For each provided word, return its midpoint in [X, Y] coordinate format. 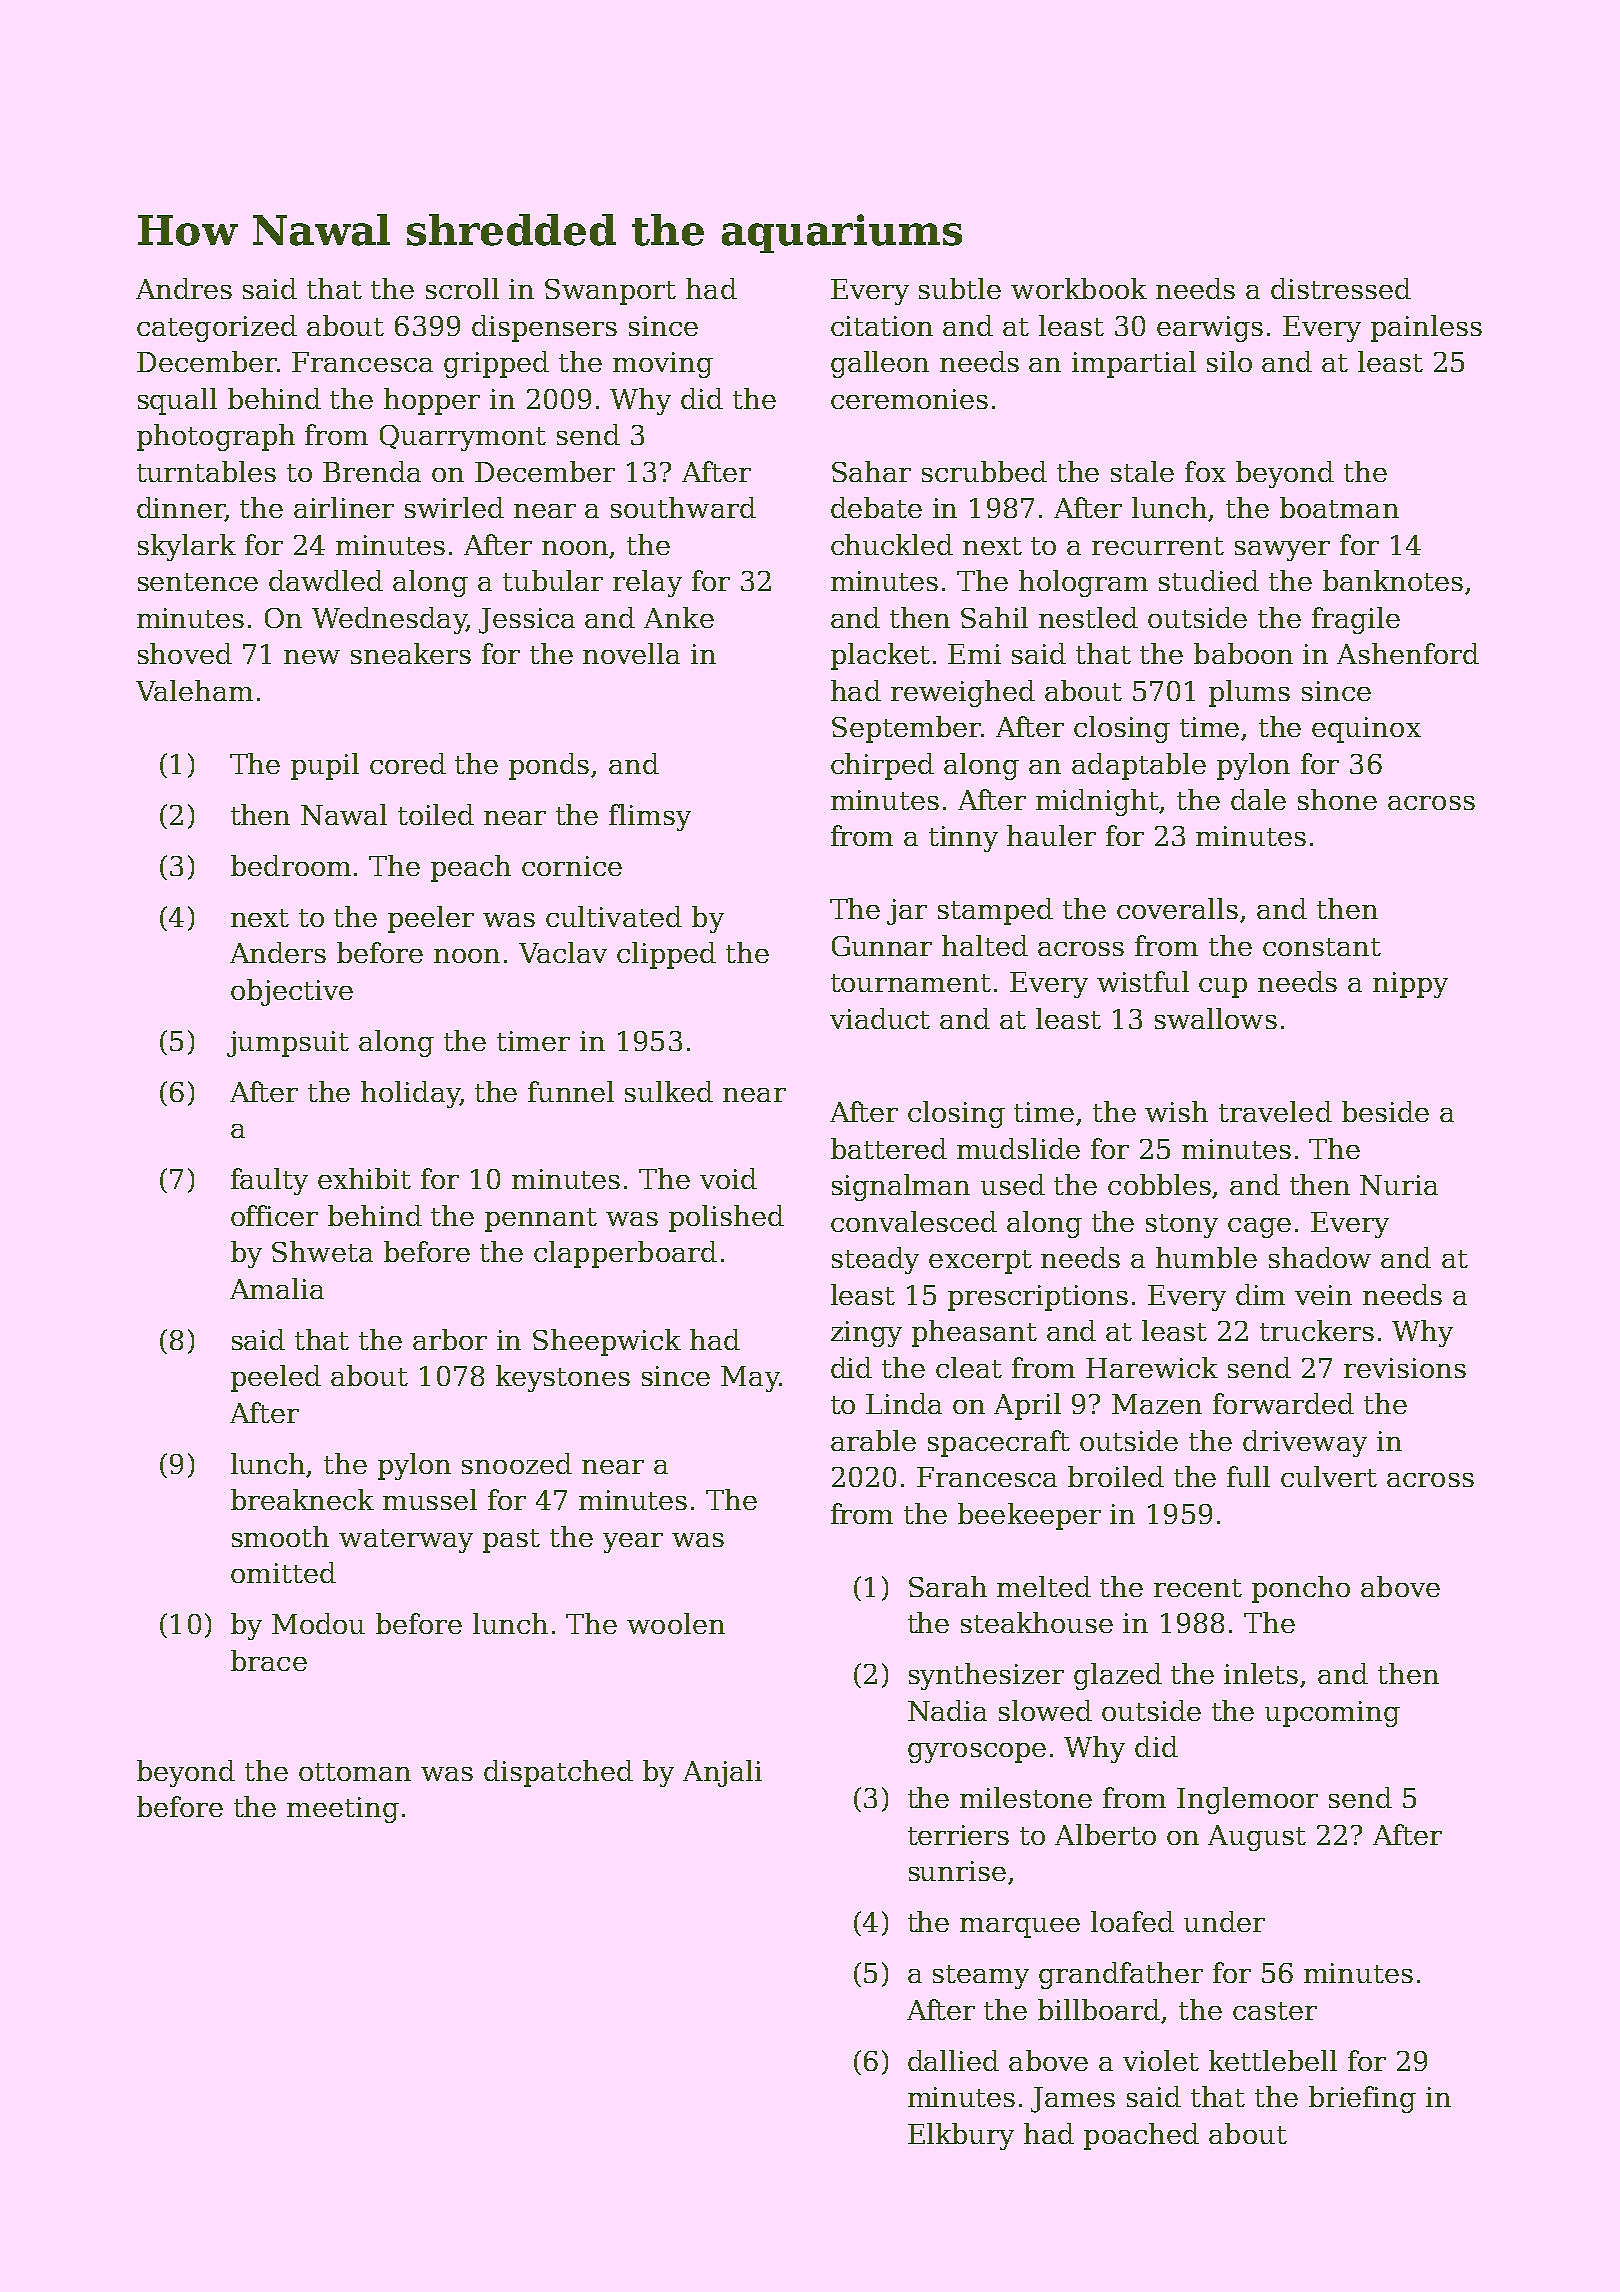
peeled [276, 1378]
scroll [462, 288]
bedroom [291, 865]
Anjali [722, 1773]
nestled [1088, 617]
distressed [1341, 288]
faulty [269, 1181]
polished [726, 1218]
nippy [1410, 985]
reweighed [963, 693]
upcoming [1332, 1714]
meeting [343, 1810]
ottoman [355, 1772]
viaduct [880, 1018]
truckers [1317, 1330]
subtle [960, 288]
